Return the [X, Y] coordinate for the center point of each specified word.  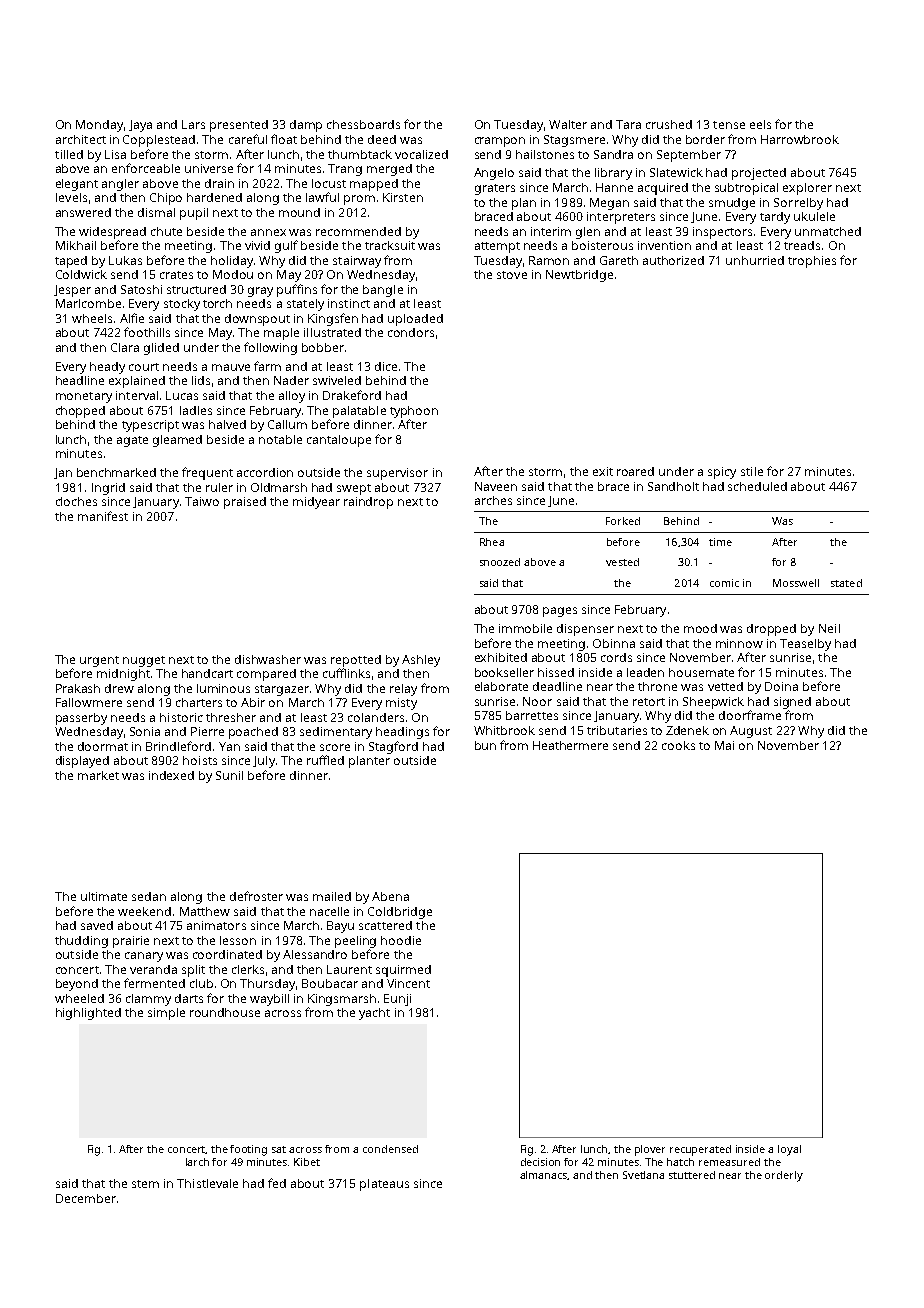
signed [792, 703]
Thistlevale [207, 1183]
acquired [663, 189]
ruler [219, 487]
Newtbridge [579, 276]
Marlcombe [88, 303]
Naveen [496, 486]
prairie [131, 942]
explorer [807, 189]
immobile [525, 628]
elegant [77, 185]
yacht [374, 1014]
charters [199, 702]
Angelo [494, 174]
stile [752, 471]
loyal [789, 1150]
